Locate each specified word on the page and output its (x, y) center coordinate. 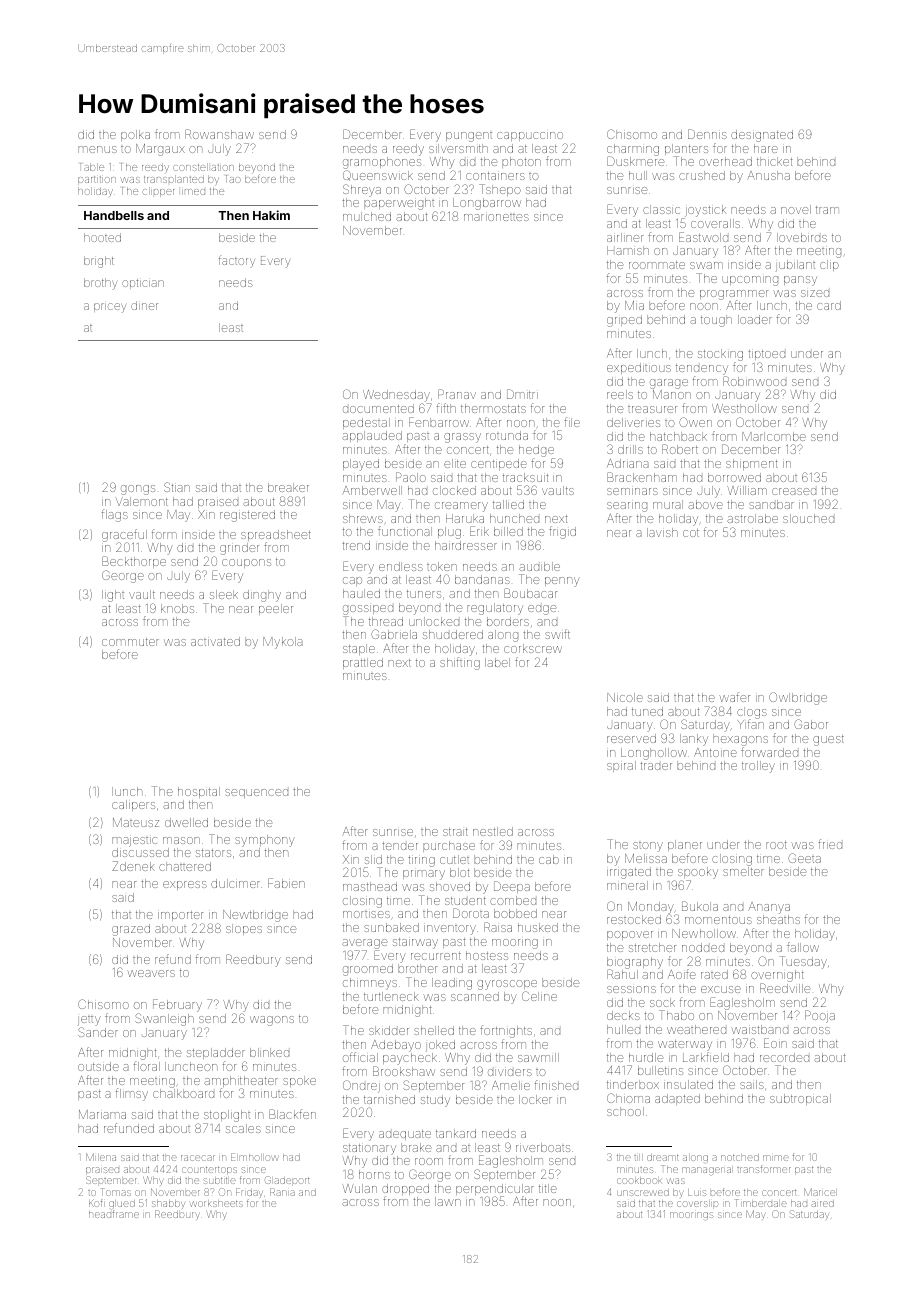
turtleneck (391, 996)
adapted (677, 1099)
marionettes (496, 217)
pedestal (366, 423)
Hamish (628, 250)
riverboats (543, 1147)
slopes (244, 929)
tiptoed (766, 355)
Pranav (457, 394)
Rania (282, 1192)
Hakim (271, 215)
